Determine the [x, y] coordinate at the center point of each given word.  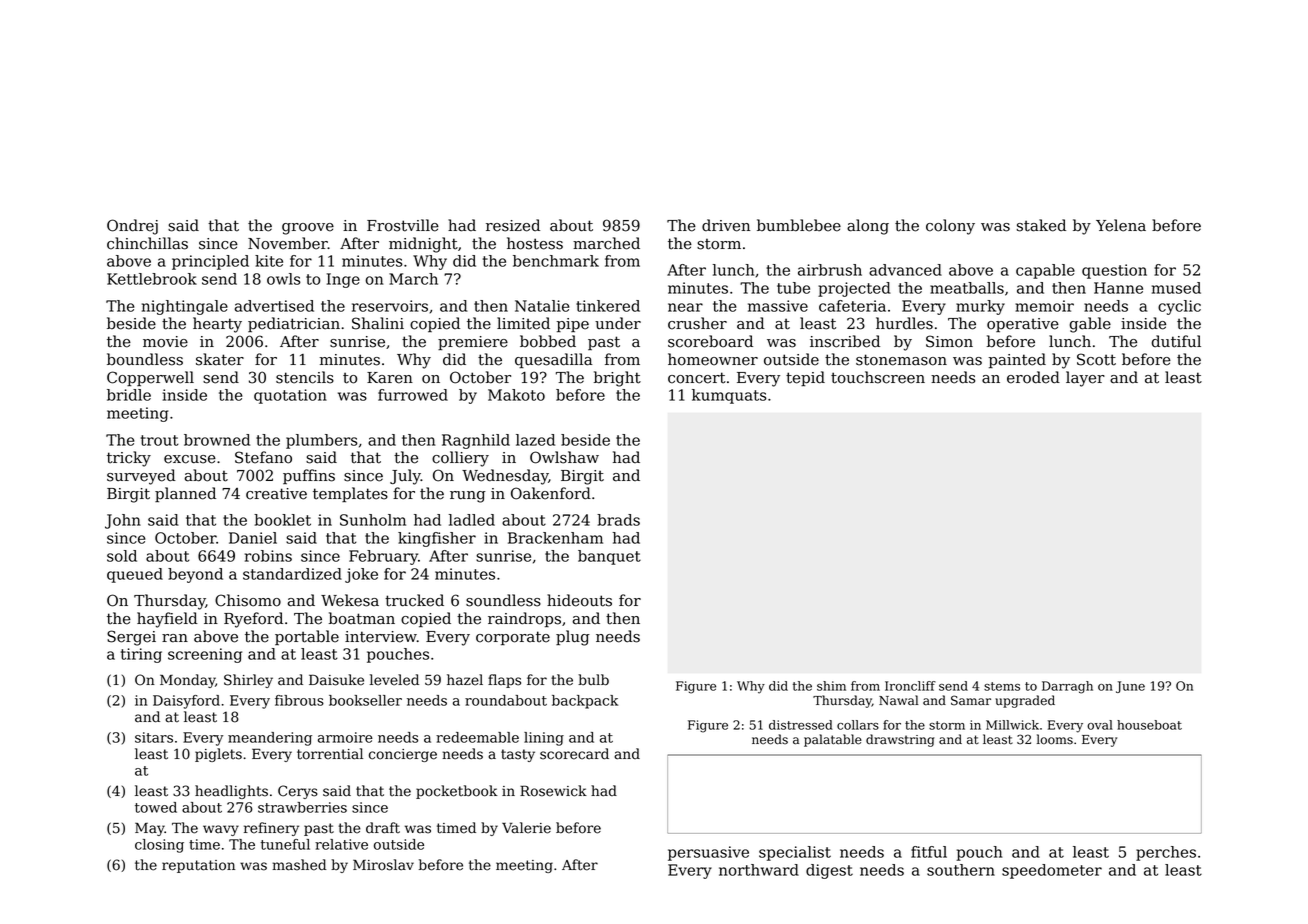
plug [573, 638]
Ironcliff [910, 686]
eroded [1033, 377]
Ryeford [253, 620]
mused [1176, 288]
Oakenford [551, 493]
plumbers [322, 441]
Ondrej [132, 227]
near [685, 307]
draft [383, 828]
